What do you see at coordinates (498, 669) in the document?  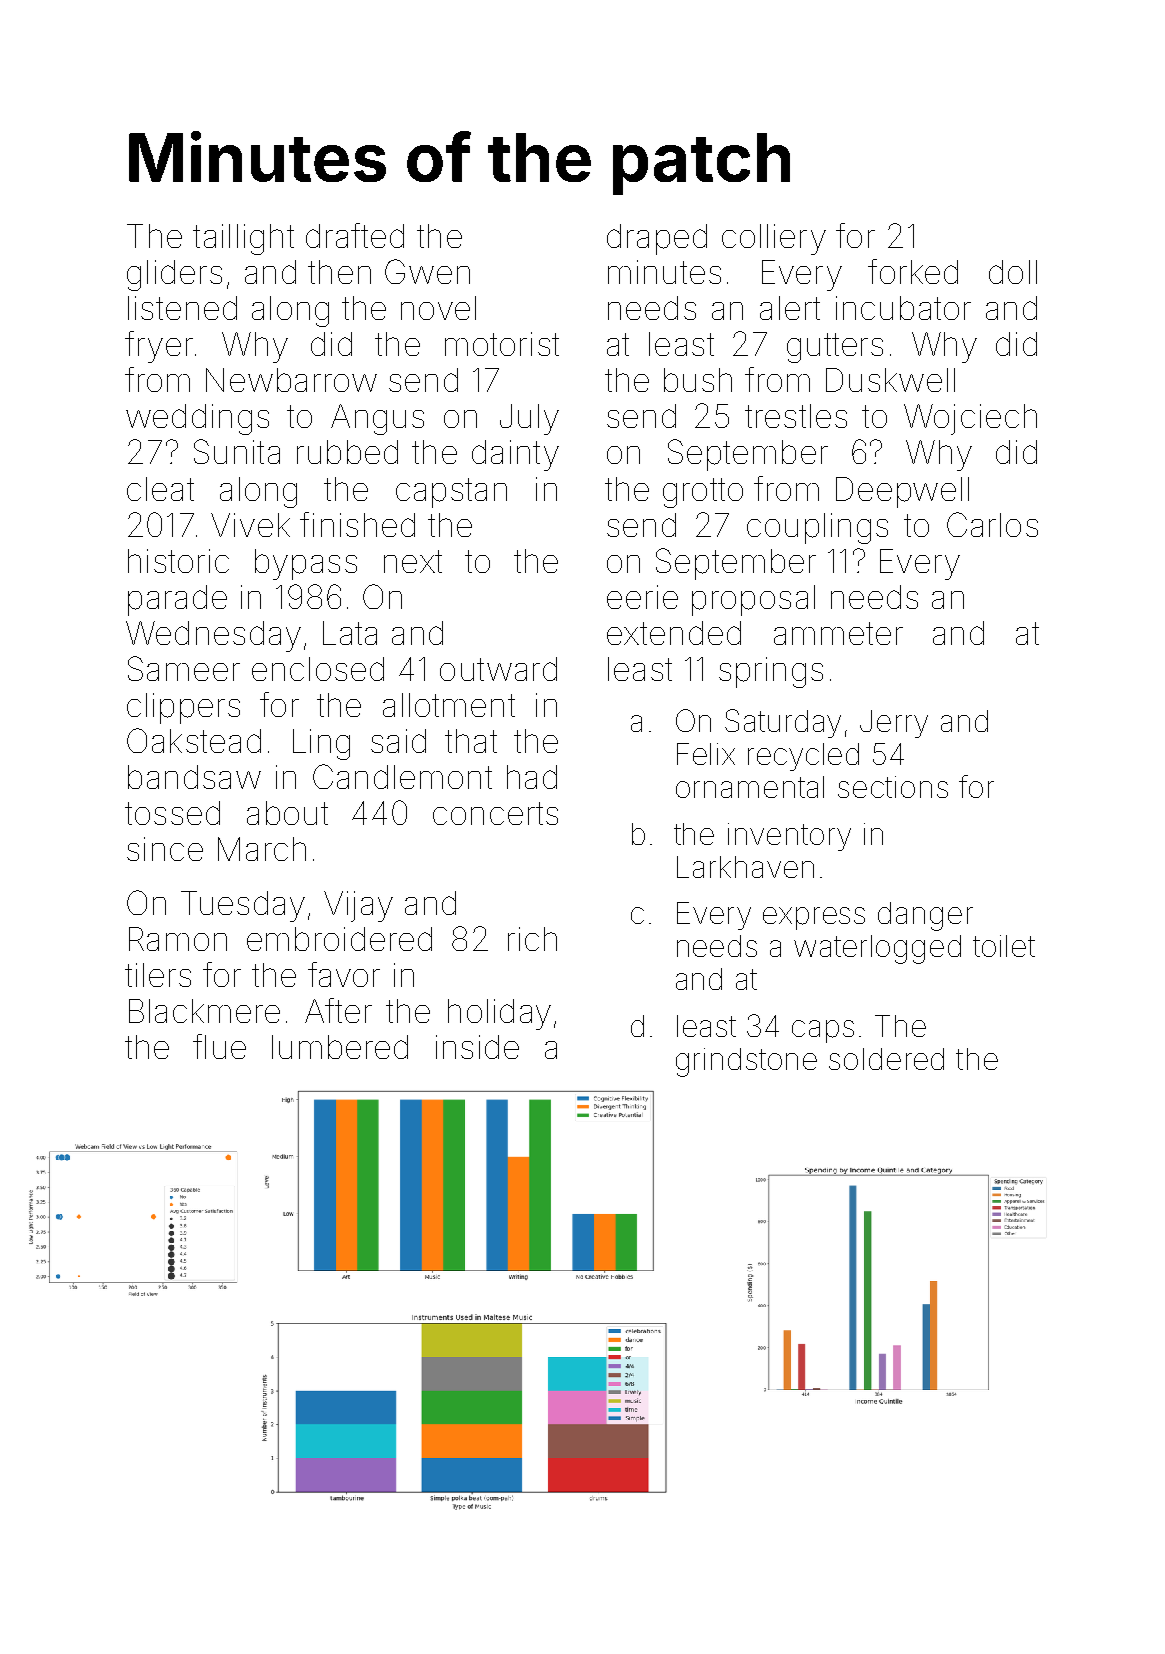 I see `outward` at bounding box center [498, 669].
